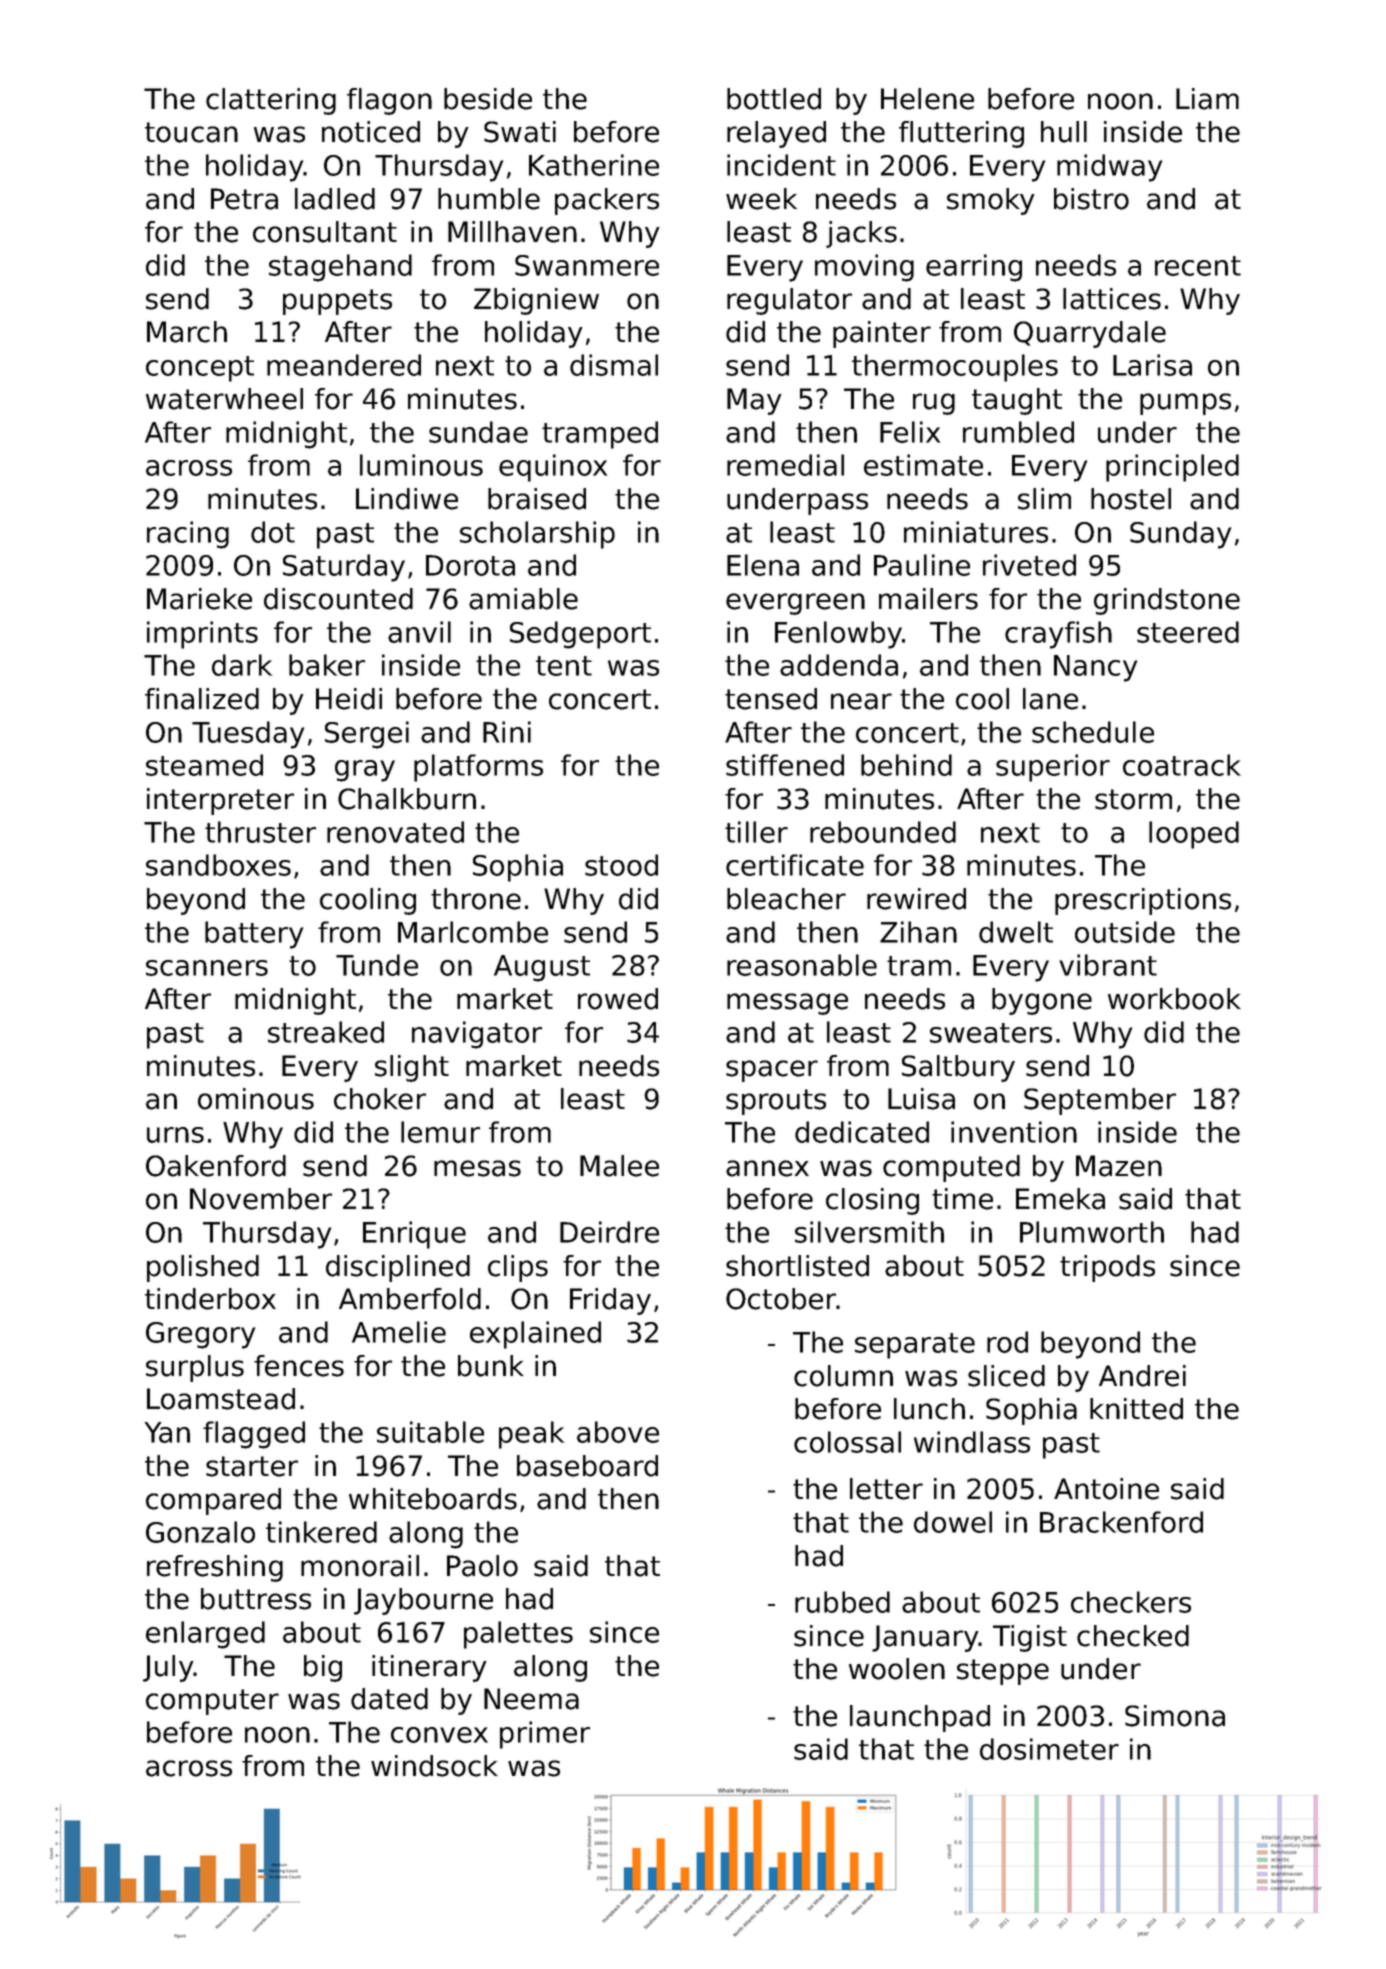  What do you see at coordinates (1185, 404) in the page?
I see `pumps` at bounding box center [1185, 404].
